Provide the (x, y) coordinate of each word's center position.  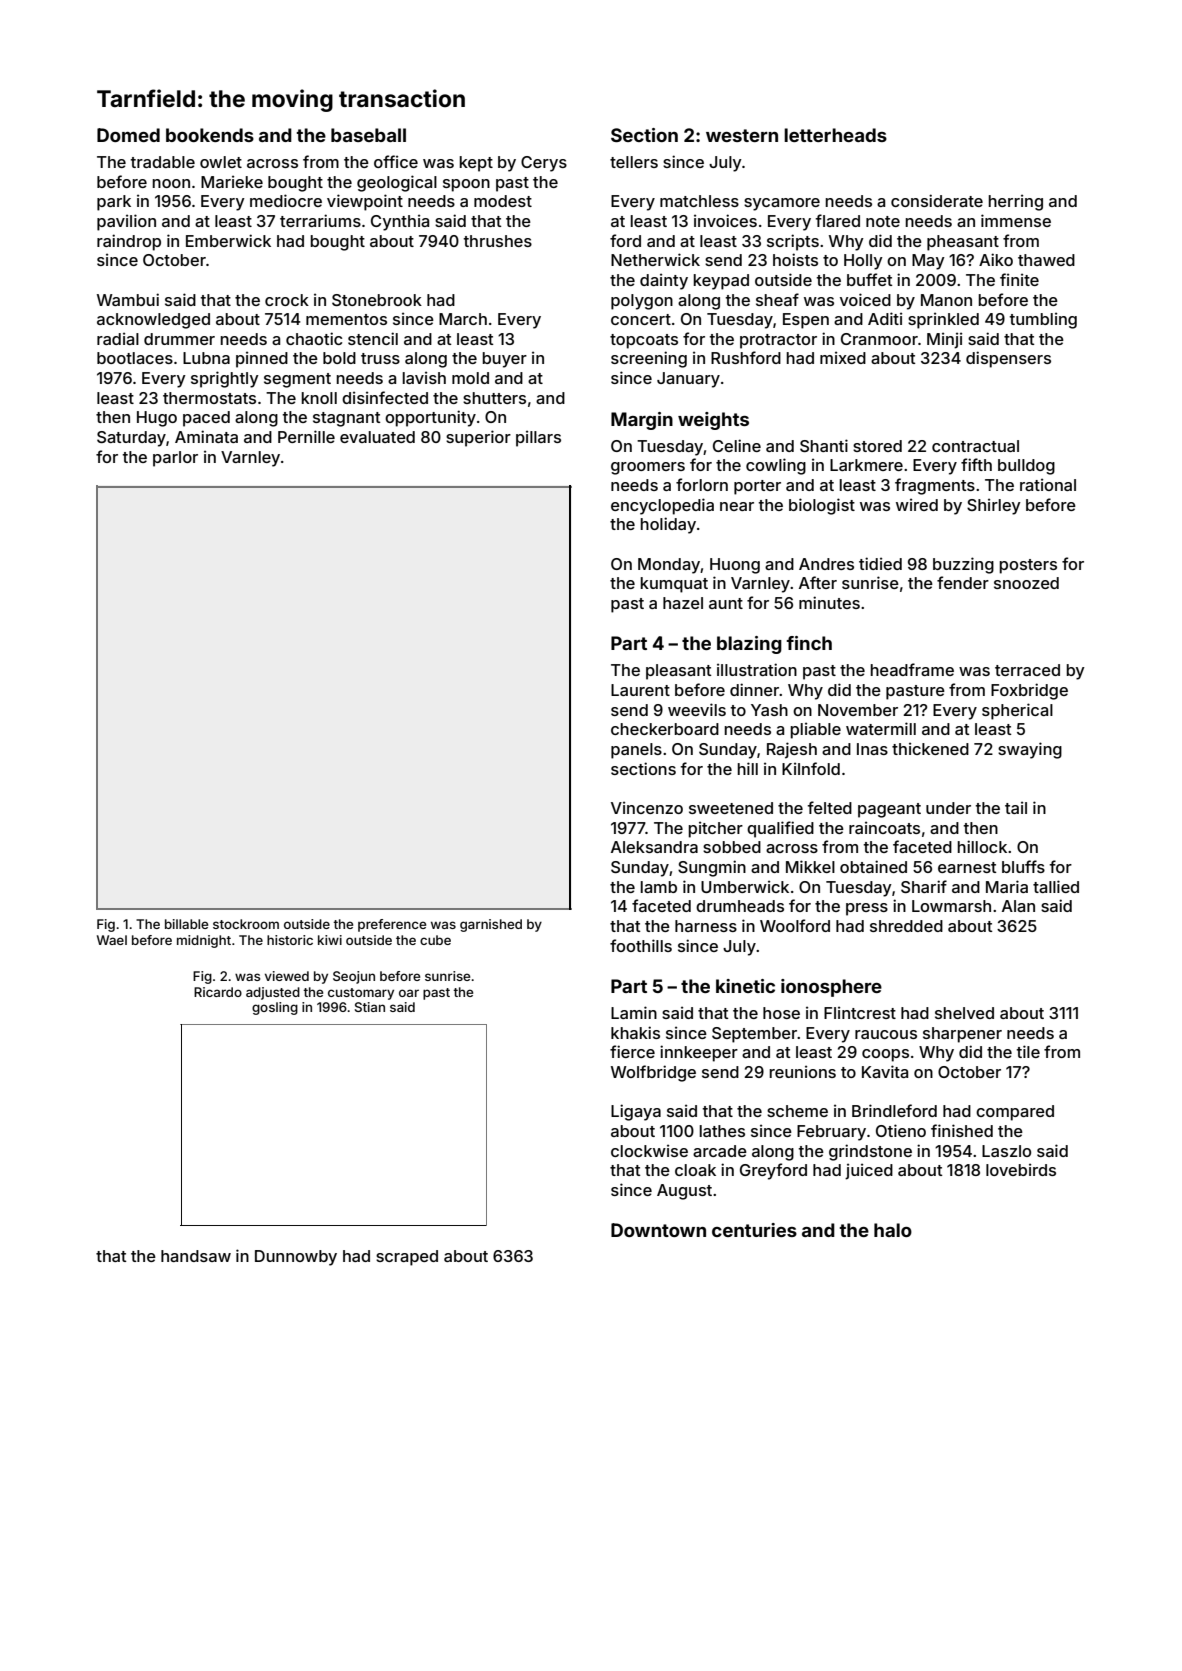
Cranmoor (879, 339)
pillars (538, 438)
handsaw (196, 1256)
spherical (1017, 711)
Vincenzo (647, 807)
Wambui (128, 299)
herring (1016, 202)
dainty (664, 281)
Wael (112, 940)
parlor (175, 459)
